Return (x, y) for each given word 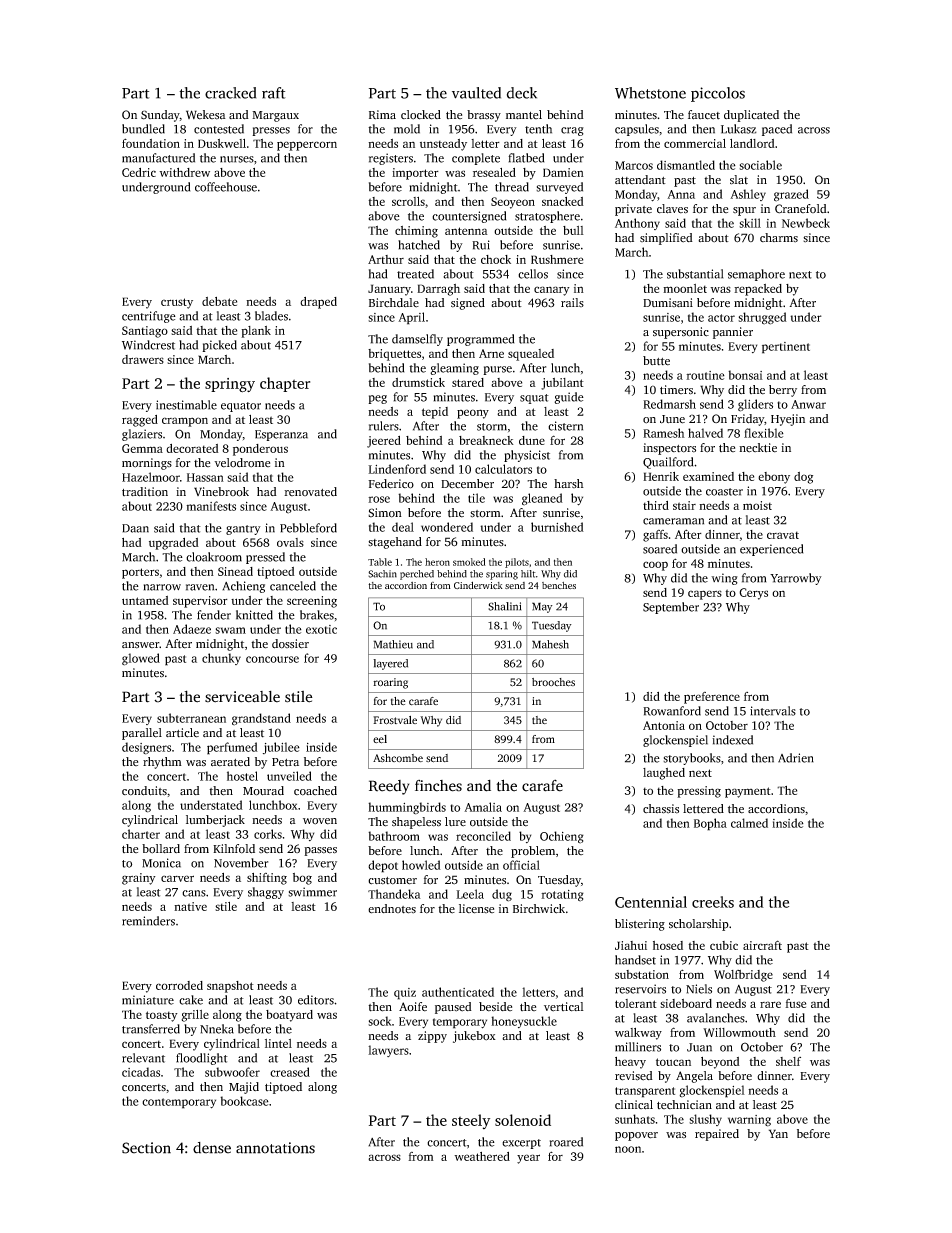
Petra (285, 762)
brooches (553, 682)
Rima (382, 114)
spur (744, 211)
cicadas (141, 1072)
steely (471, 1121)
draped (318, 303)
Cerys (753, 594)
